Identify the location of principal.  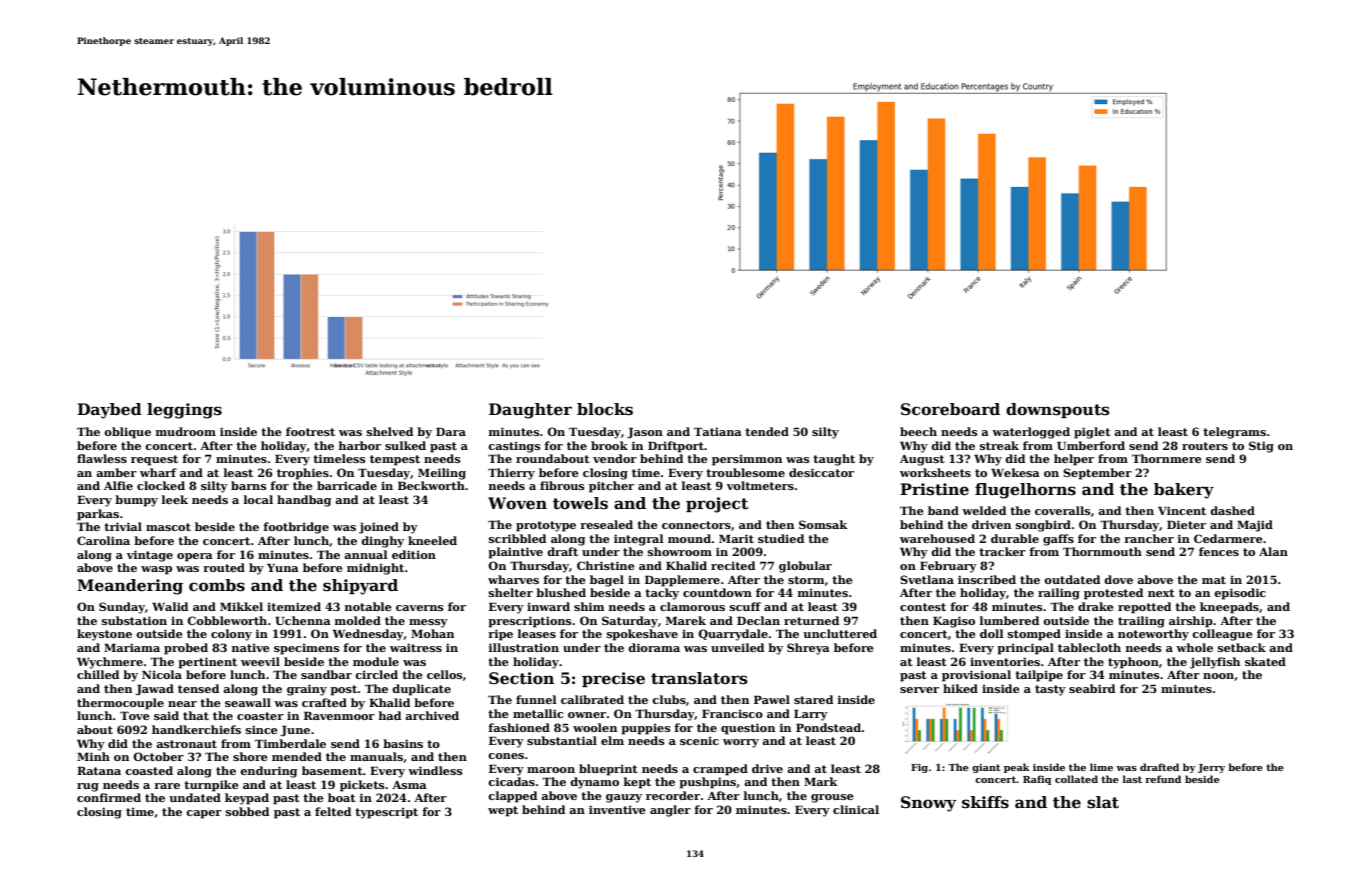
(1025, 649).
